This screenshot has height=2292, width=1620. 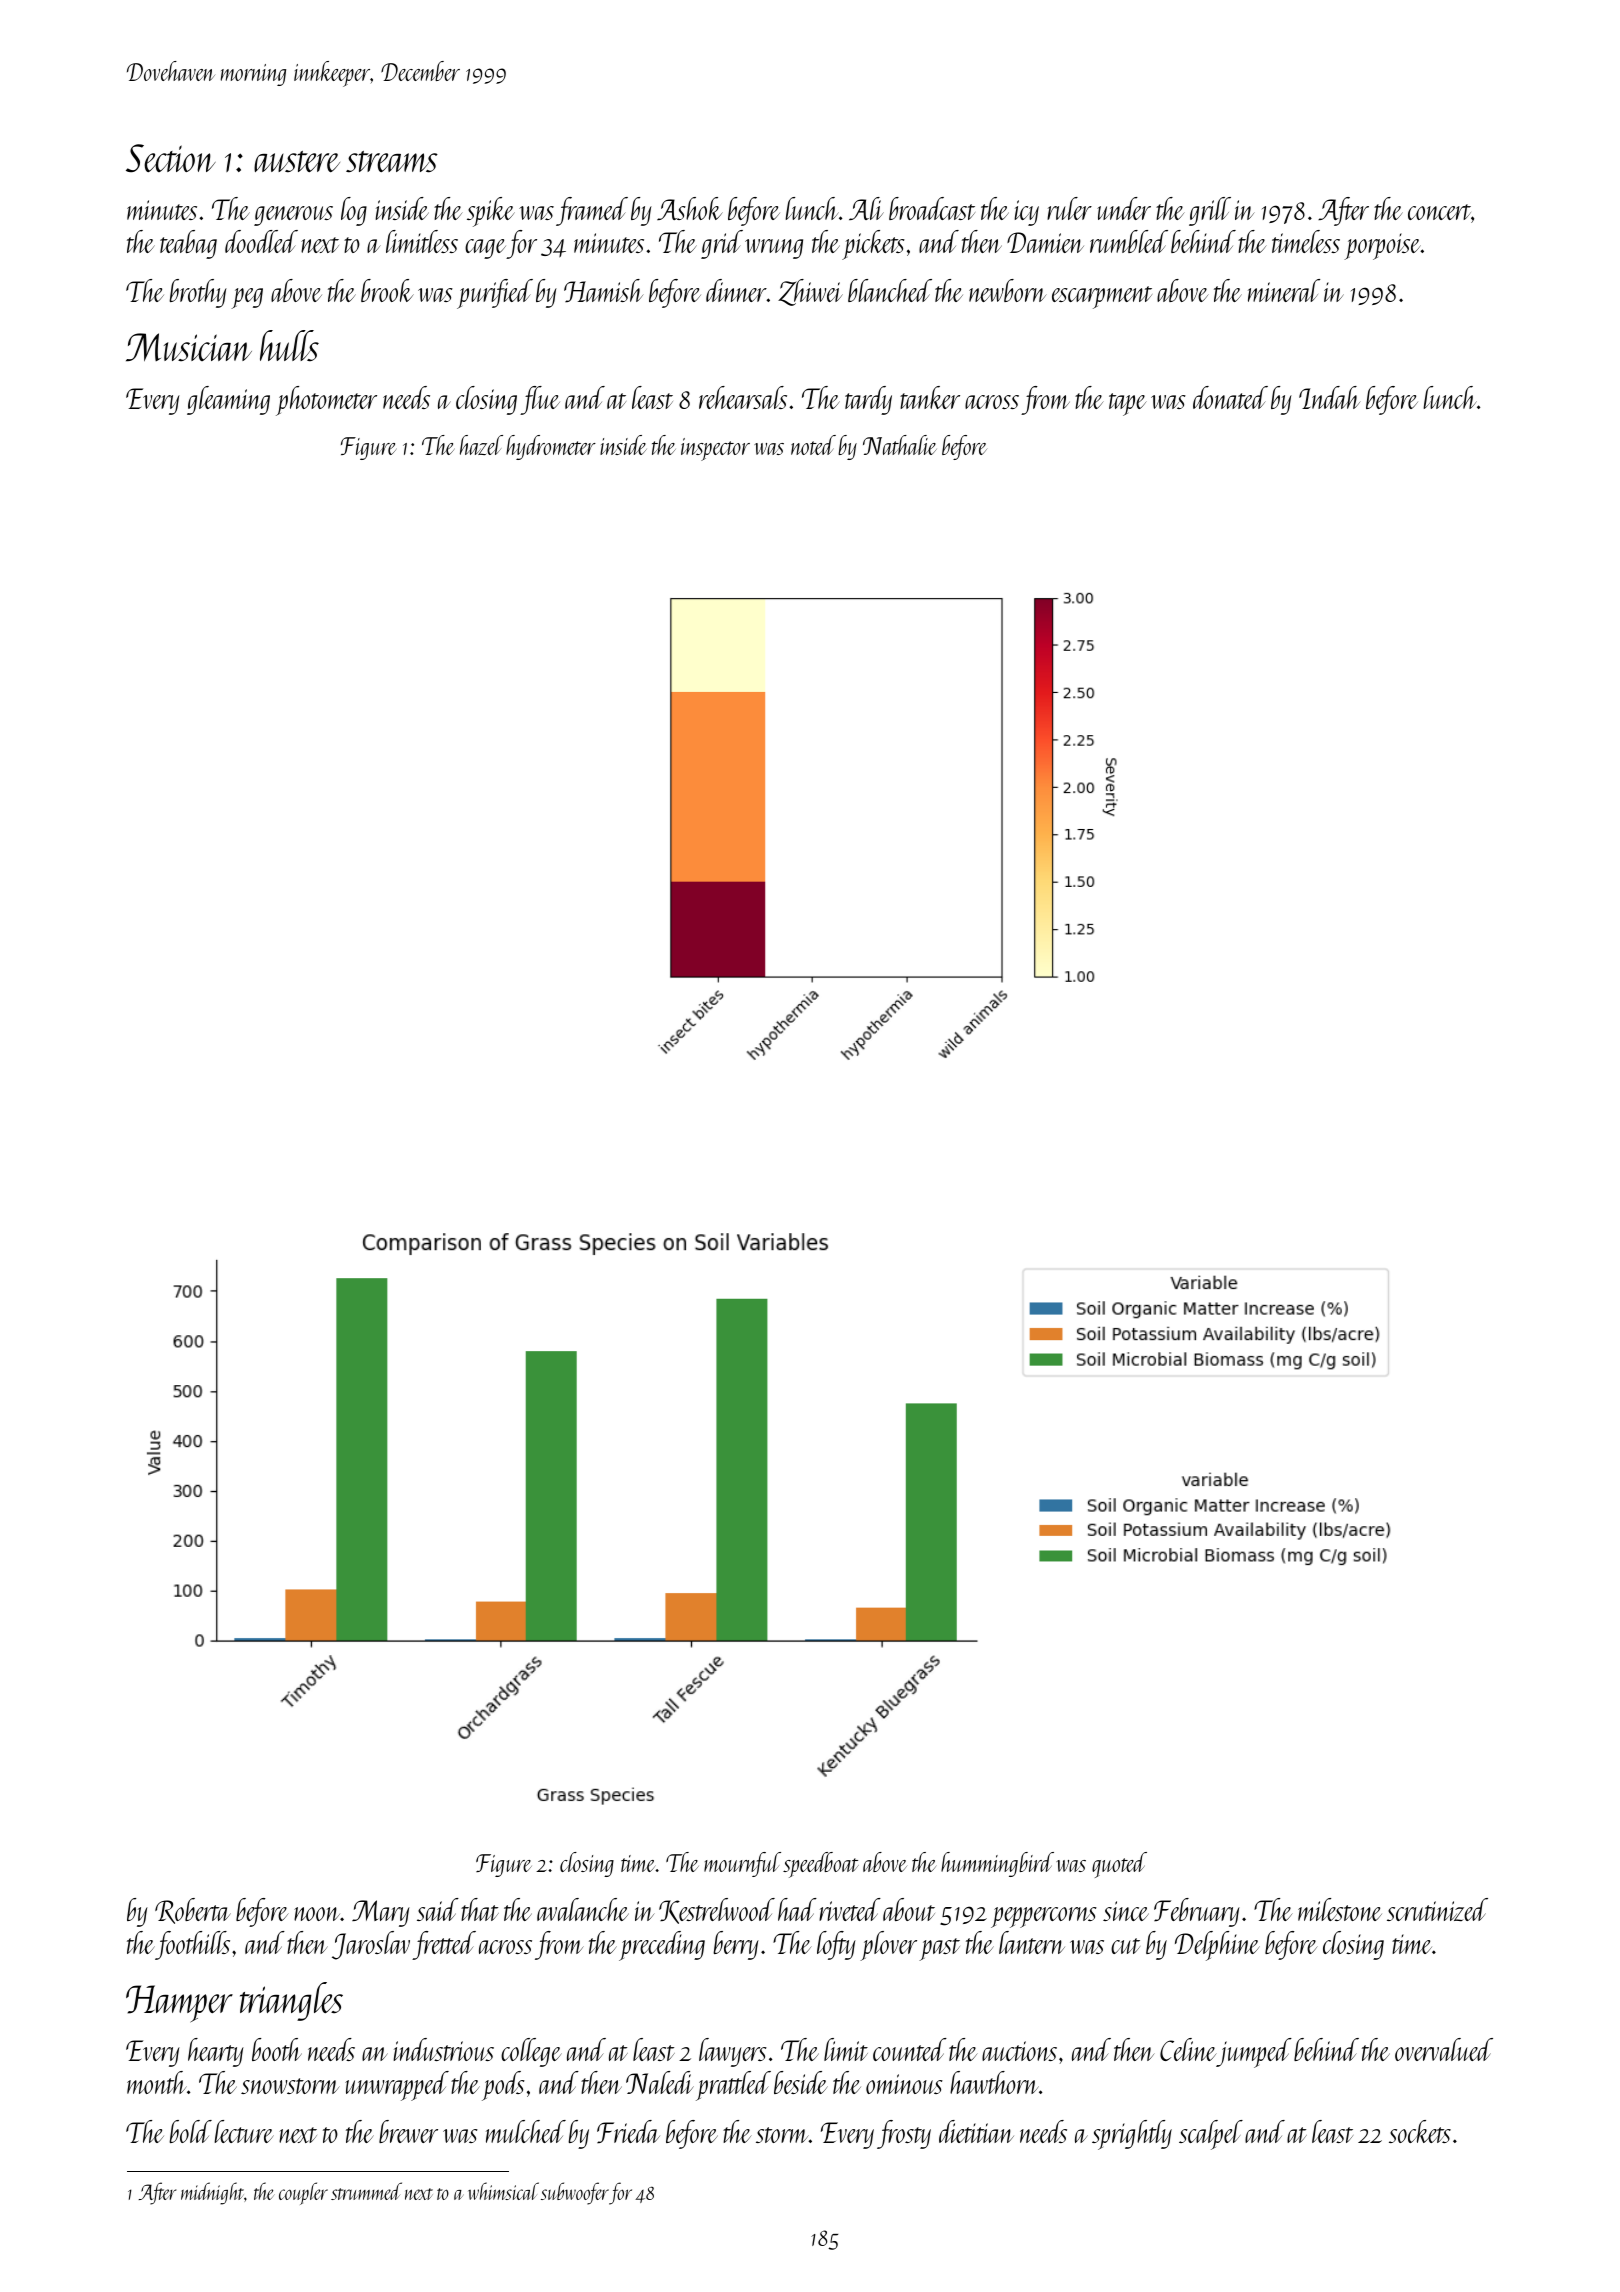 What do you see at coordinates (997, 1864) in the screenshot?
I see `hummingbird` at bounding box center [997, 1864].
